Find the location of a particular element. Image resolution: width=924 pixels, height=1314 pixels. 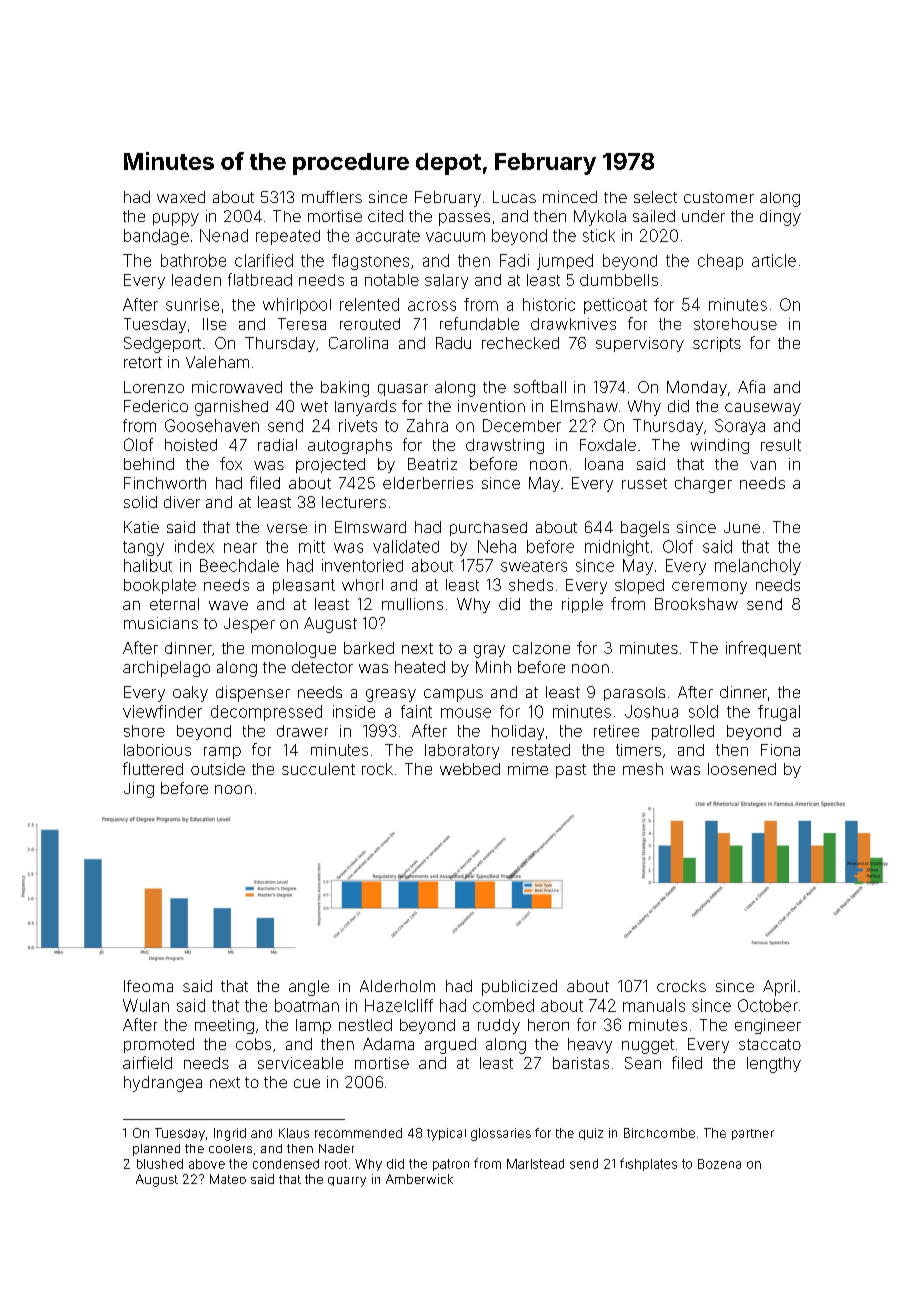

infrequent is located at coordinates (763, 649).
